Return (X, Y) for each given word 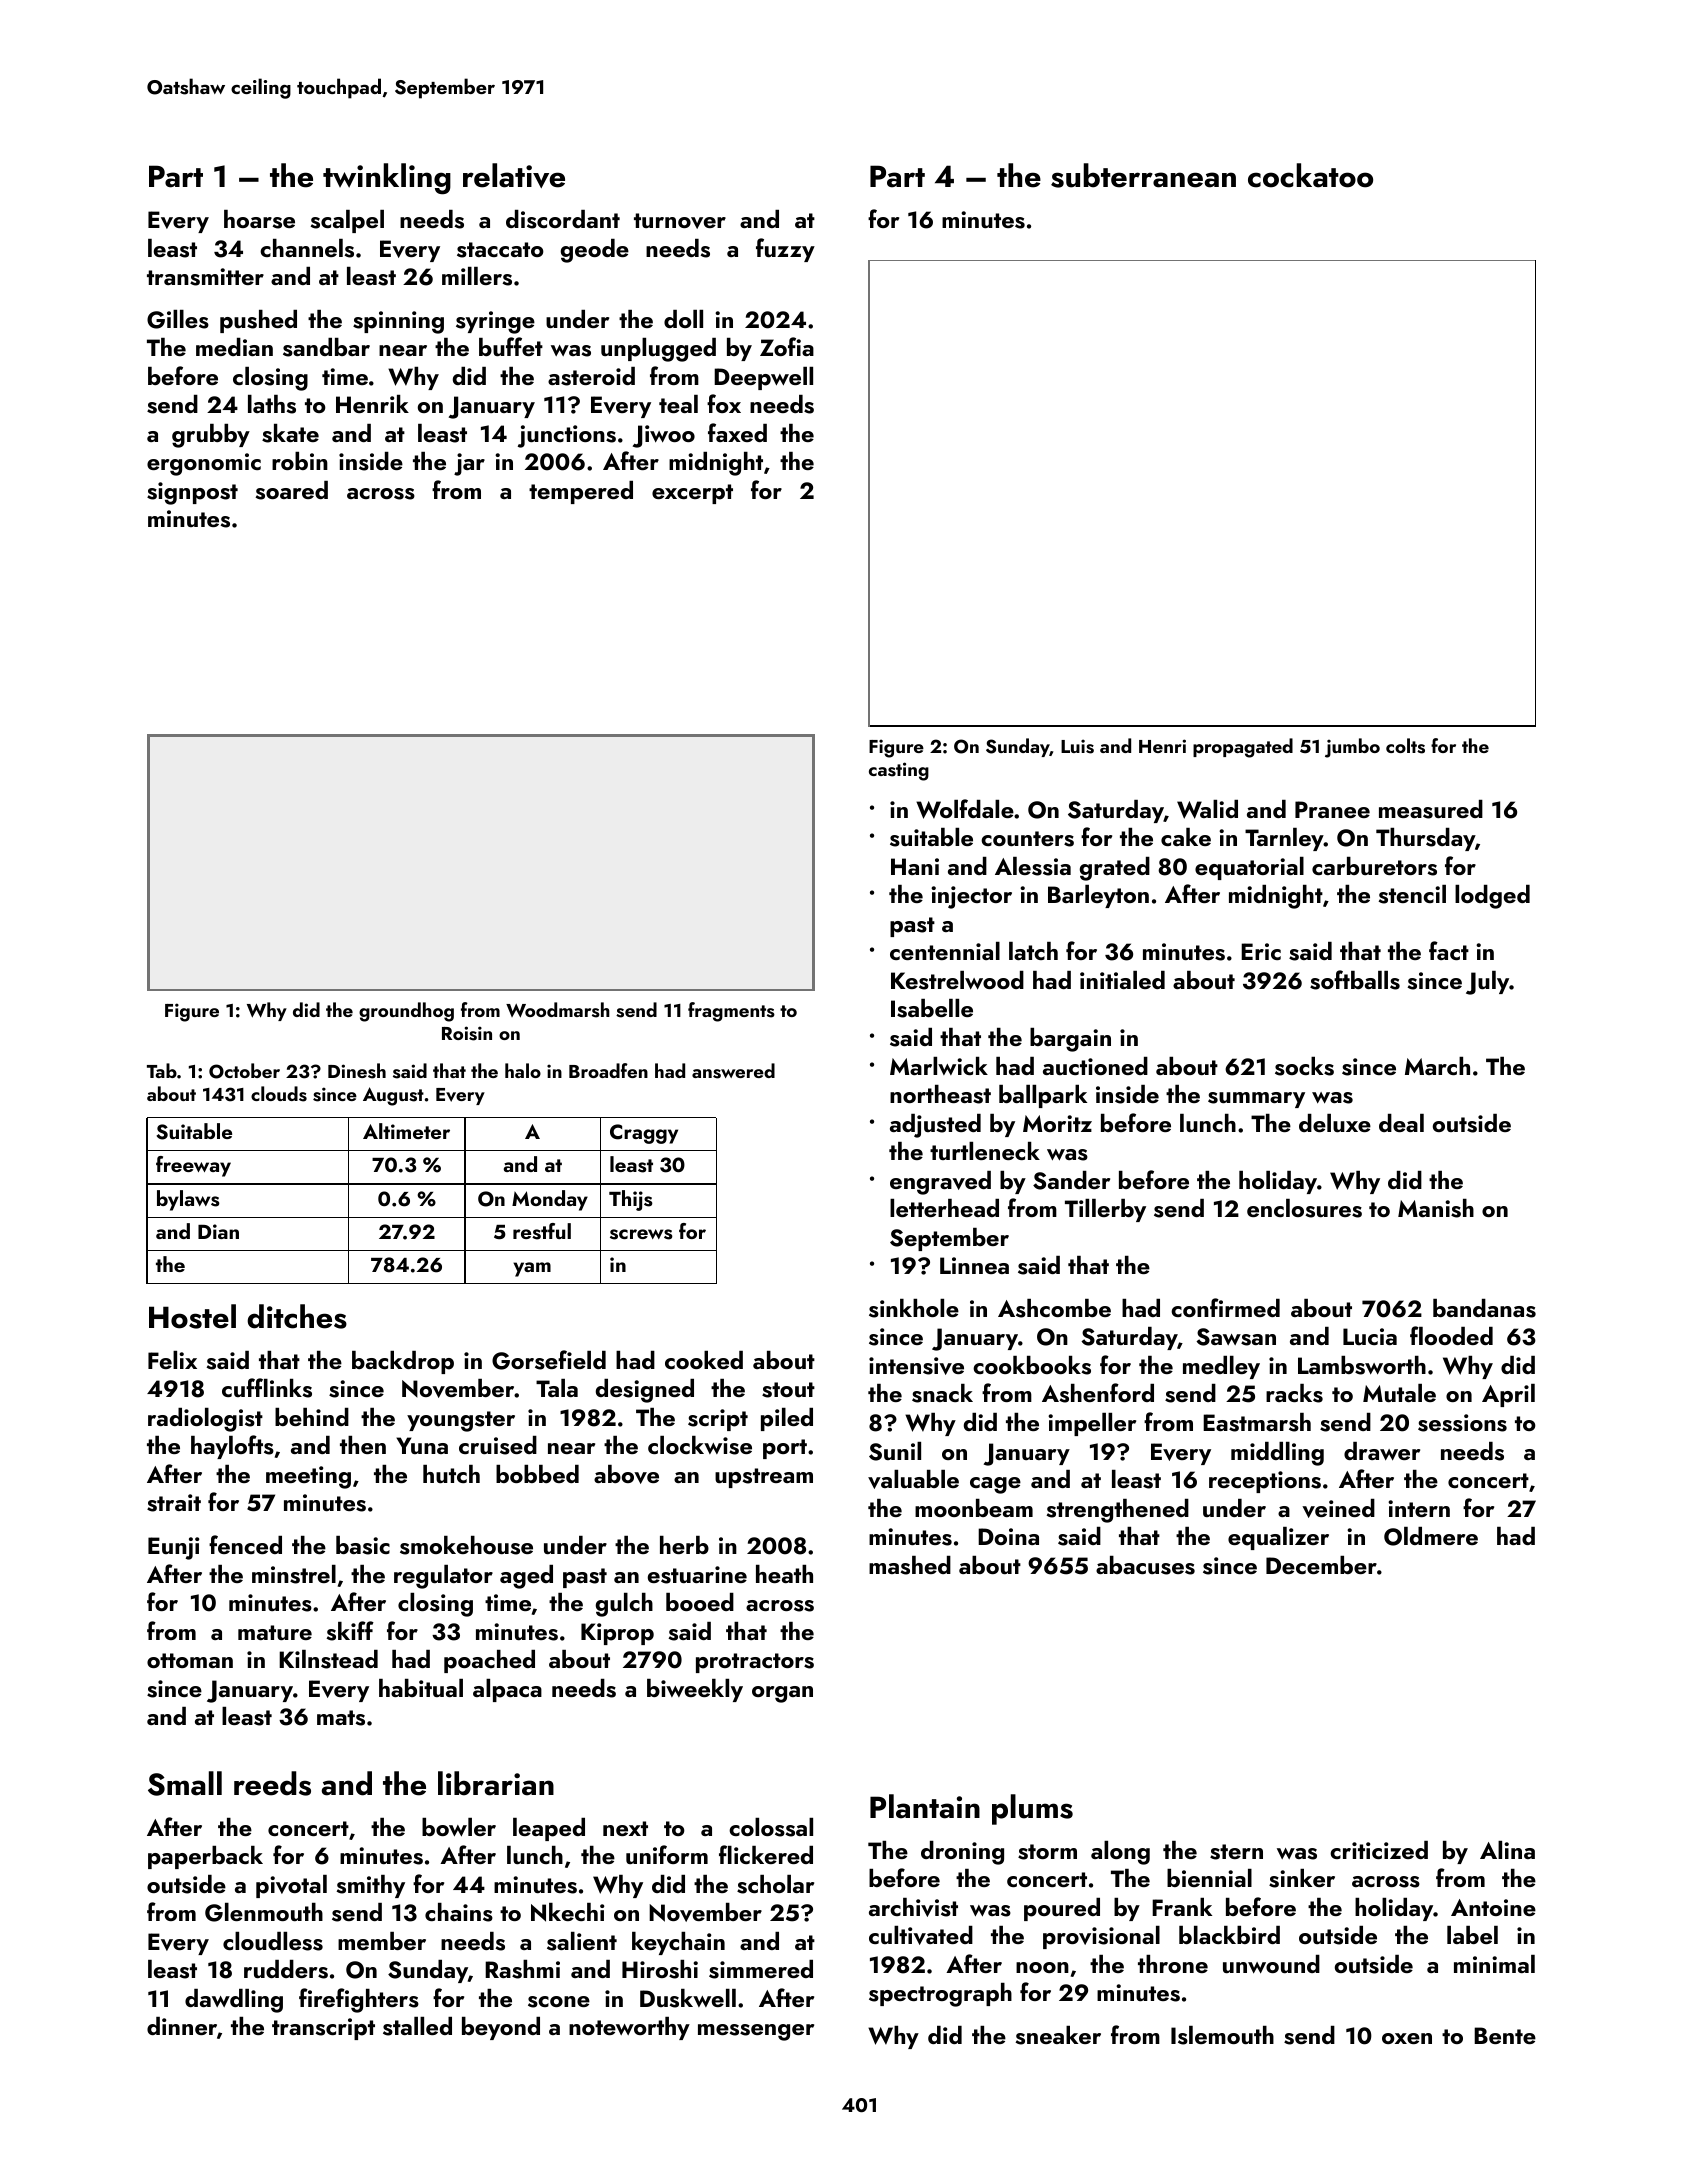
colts (1405, 746)
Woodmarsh (558, 1010)
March (1437, 1066)
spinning (398, 322)
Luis (1077, 746)
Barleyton (1098, 896)
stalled (417, 2026)
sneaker (1058, 2035)
